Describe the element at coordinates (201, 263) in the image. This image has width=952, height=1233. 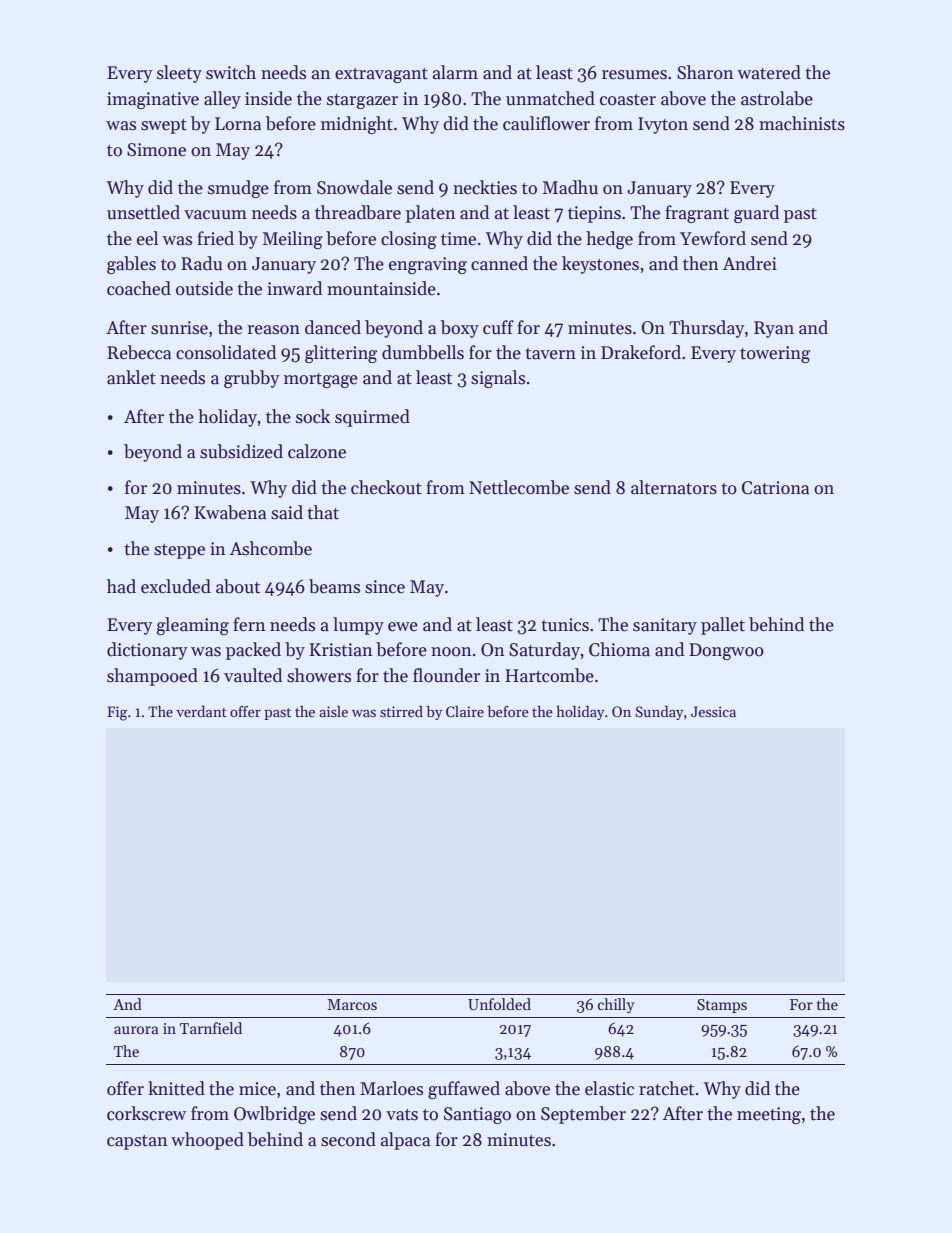
I see `Radu` at that location.
